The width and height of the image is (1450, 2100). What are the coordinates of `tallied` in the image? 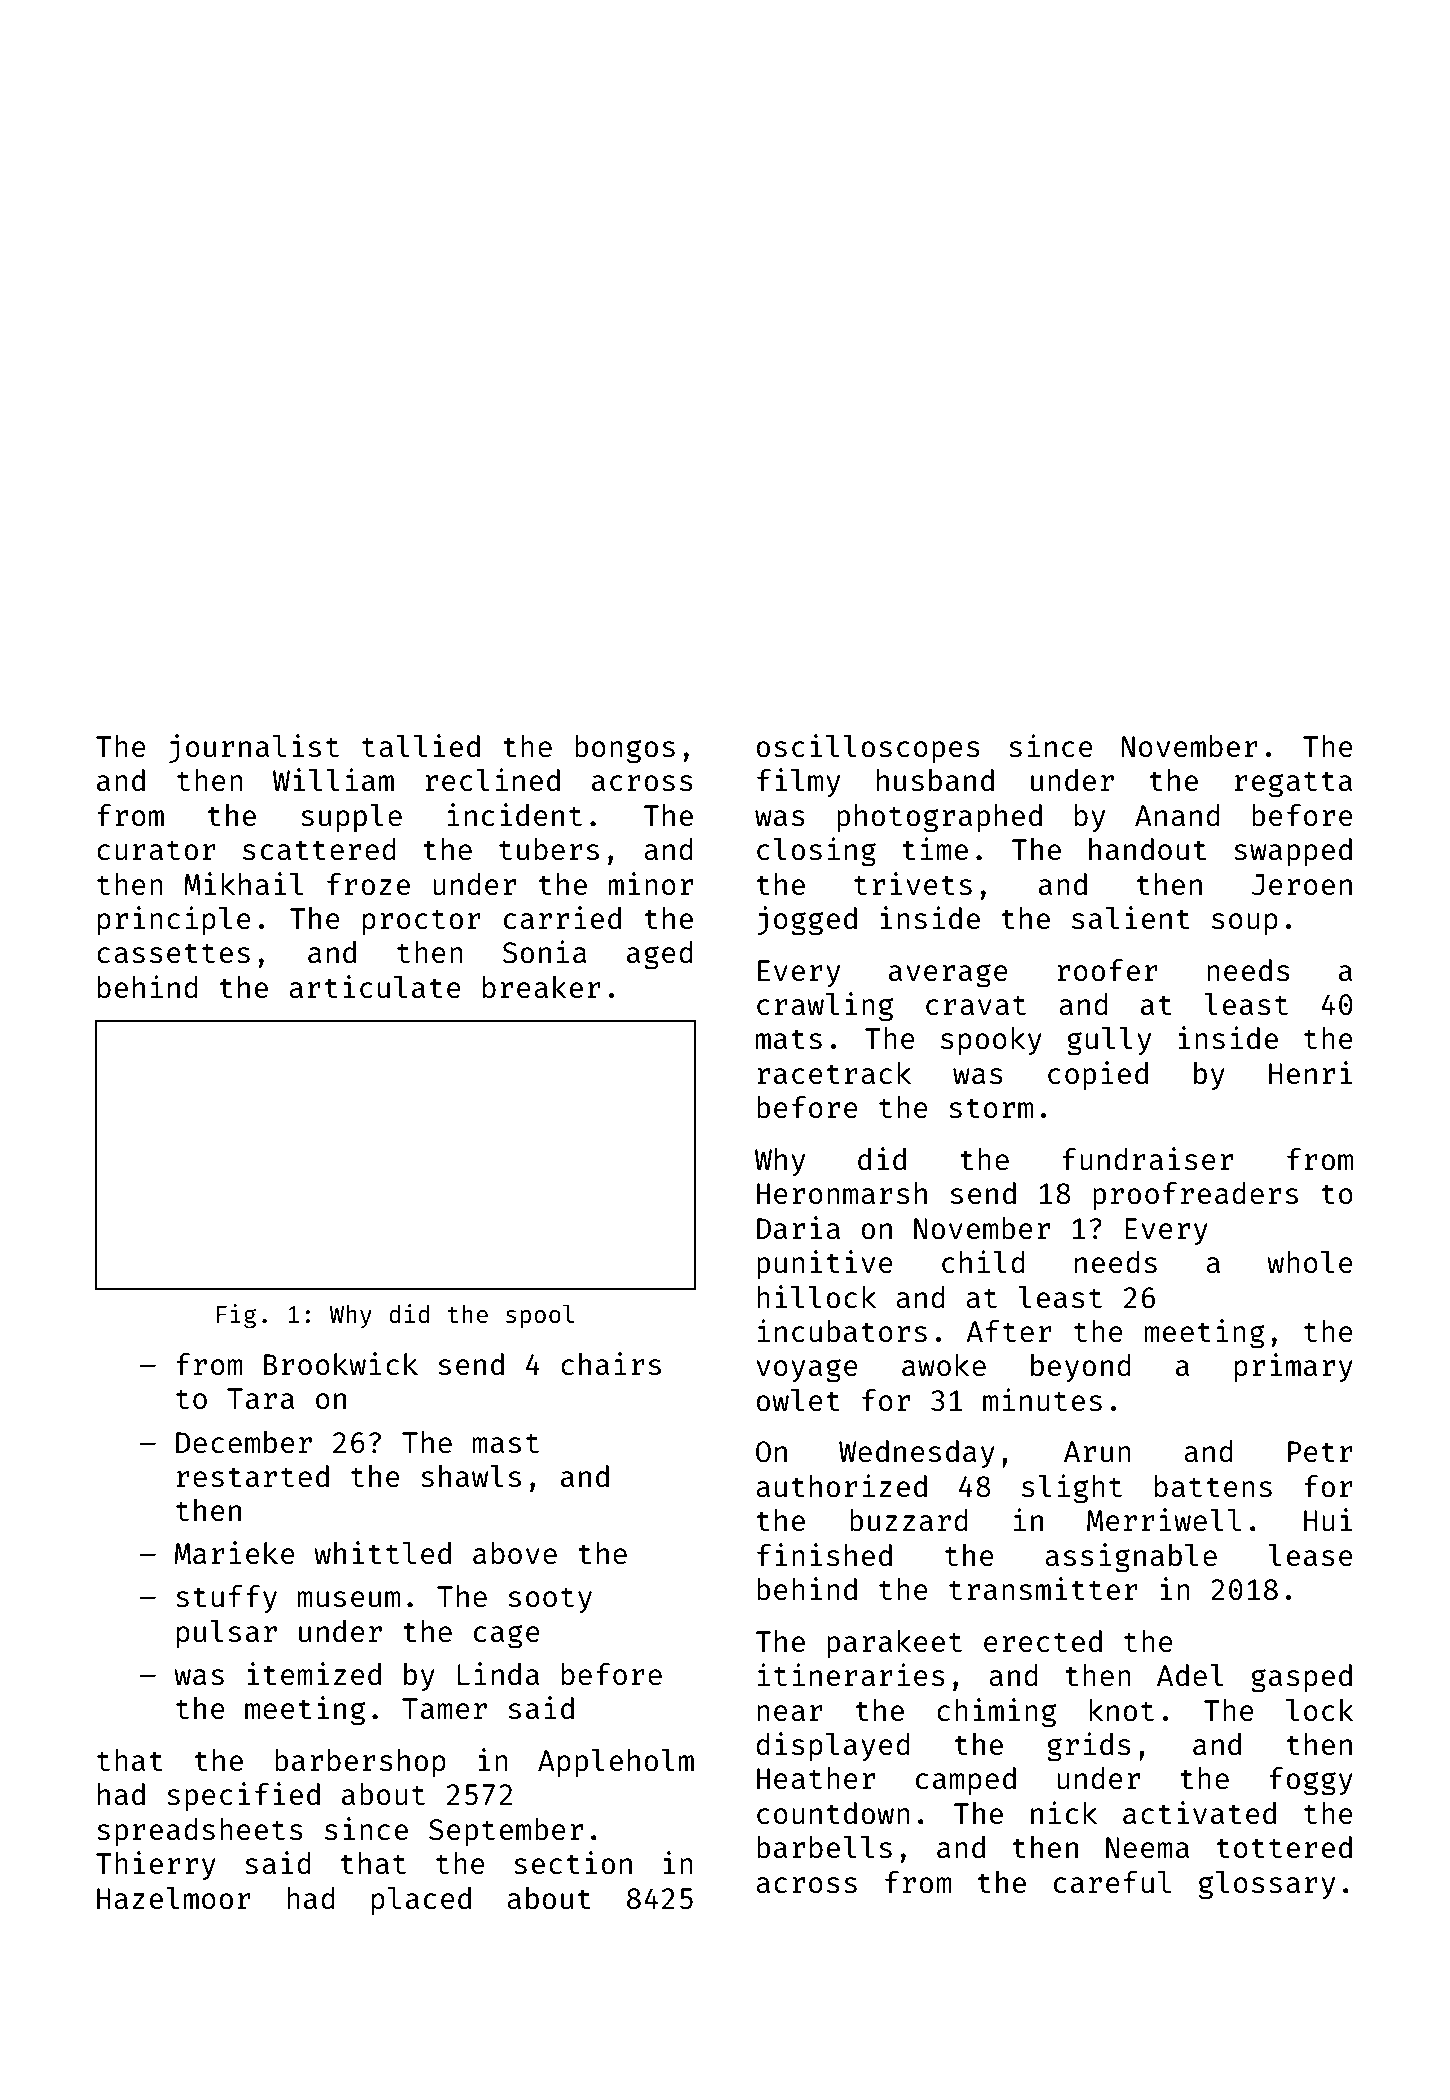 It's located at (421, 745).
